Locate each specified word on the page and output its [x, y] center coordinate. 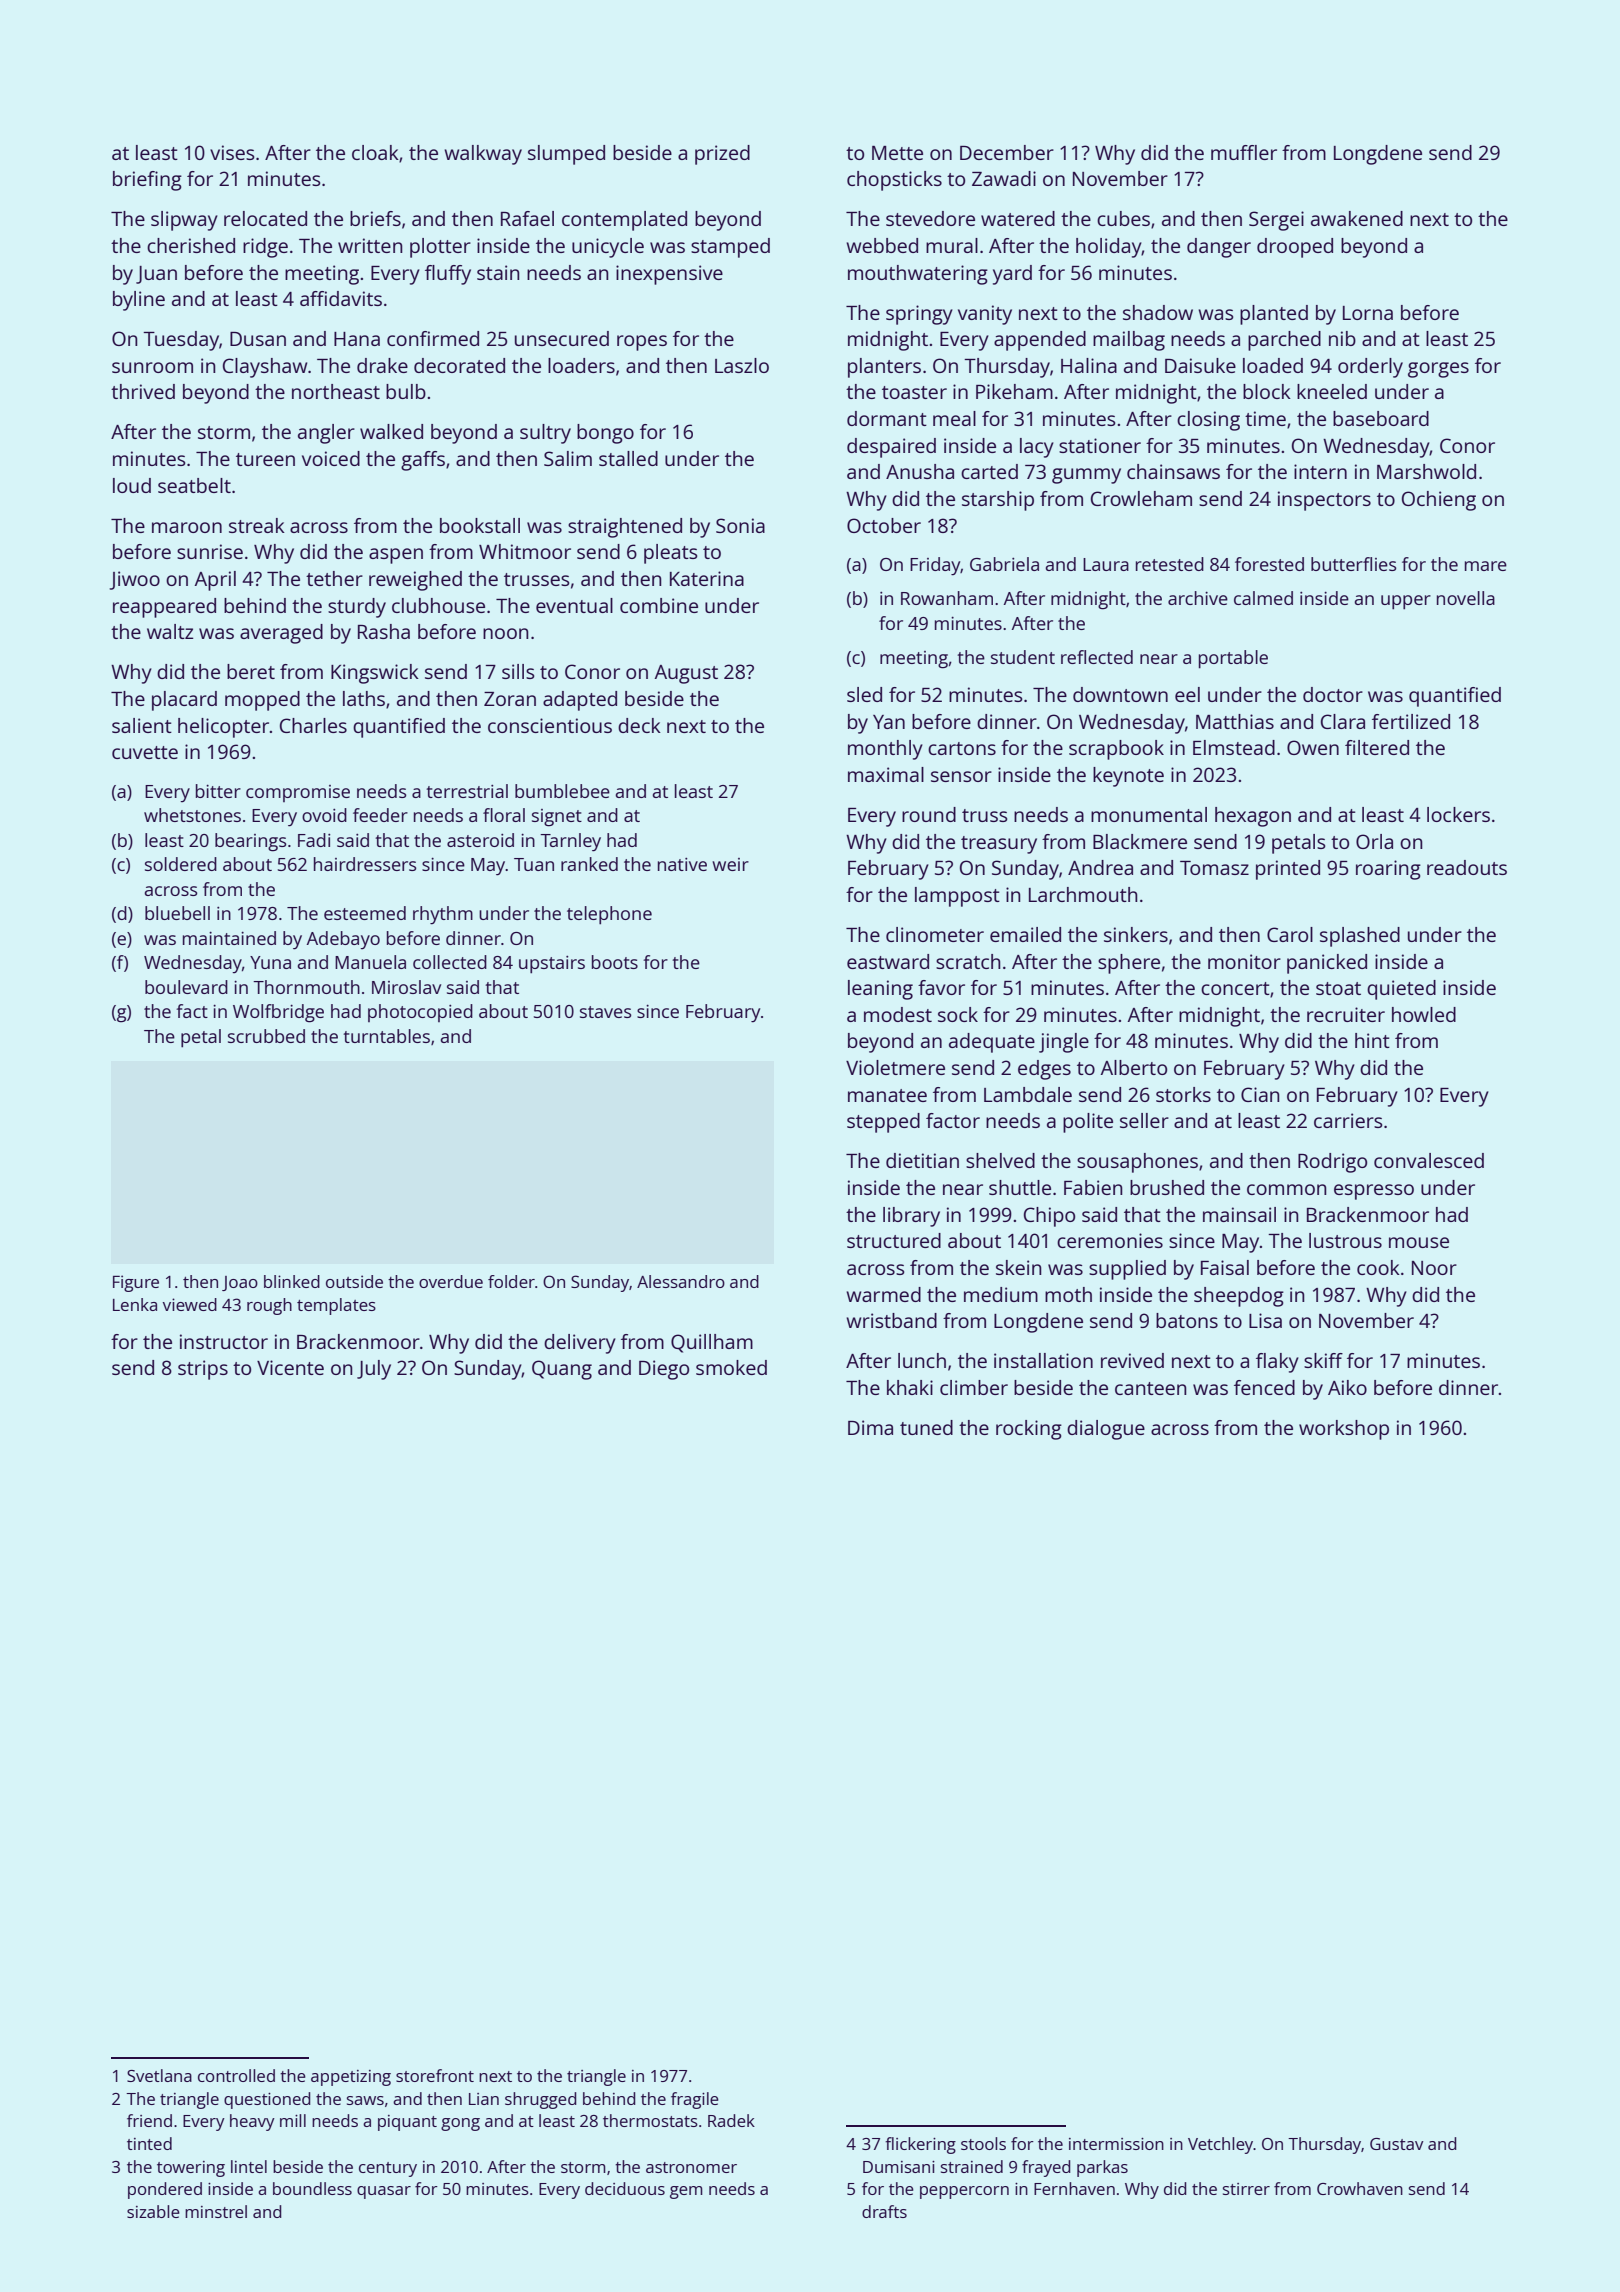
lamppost [957, 897]
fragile [695, 2100]
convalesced [1429, 1160]
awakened [1357, 218]
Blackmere [1140, 841]
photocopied [420, 1013]
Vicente [290, 1367]
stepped [883, 1123]
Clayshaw [265, 368]
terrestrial [467, 791]
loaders [581, 365]
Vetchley [1220, 2145]
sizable [153, 2211]
